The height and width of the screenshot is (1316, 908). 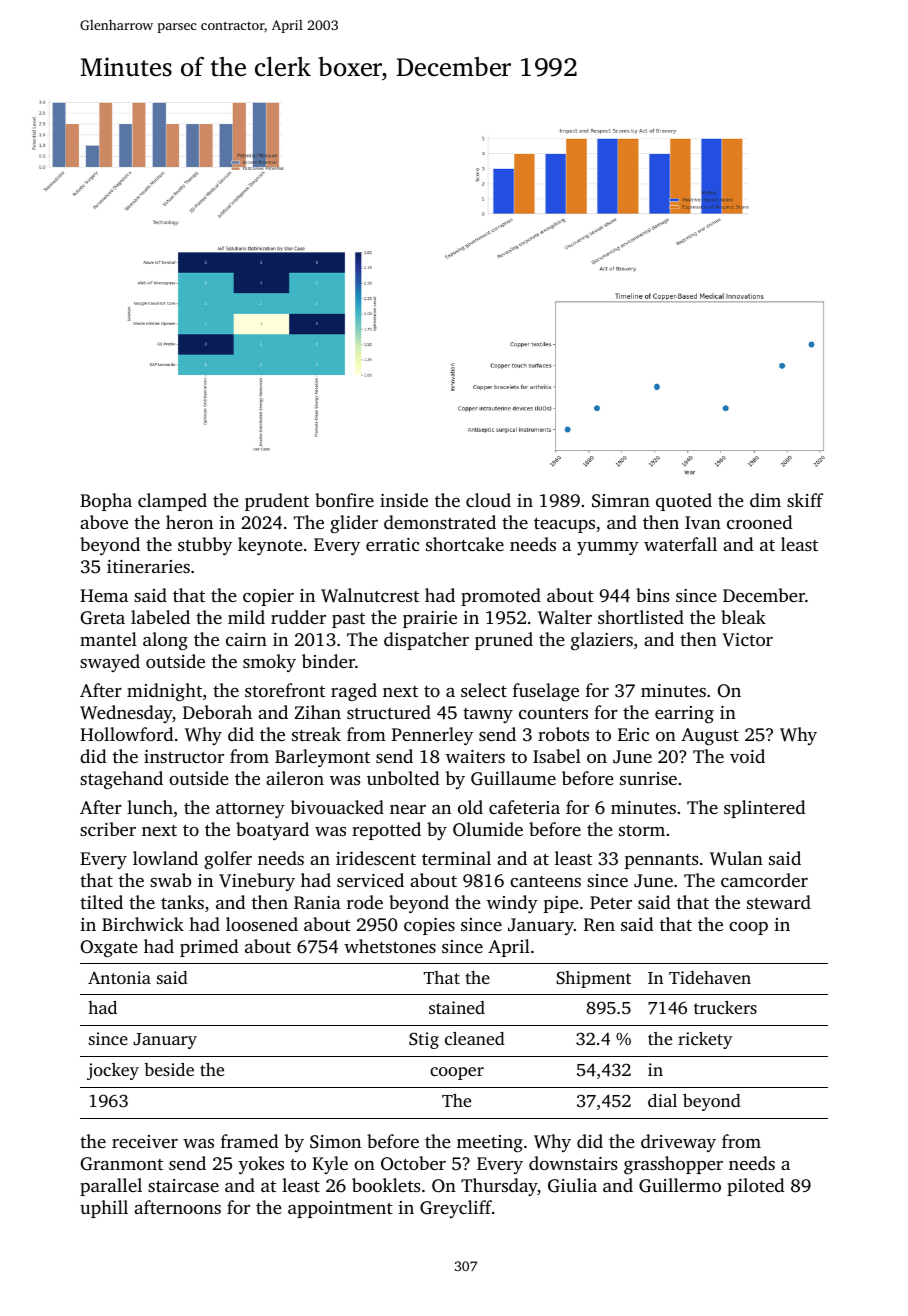 I want to click on Walnutcrest, so click(x=370, y=595).
